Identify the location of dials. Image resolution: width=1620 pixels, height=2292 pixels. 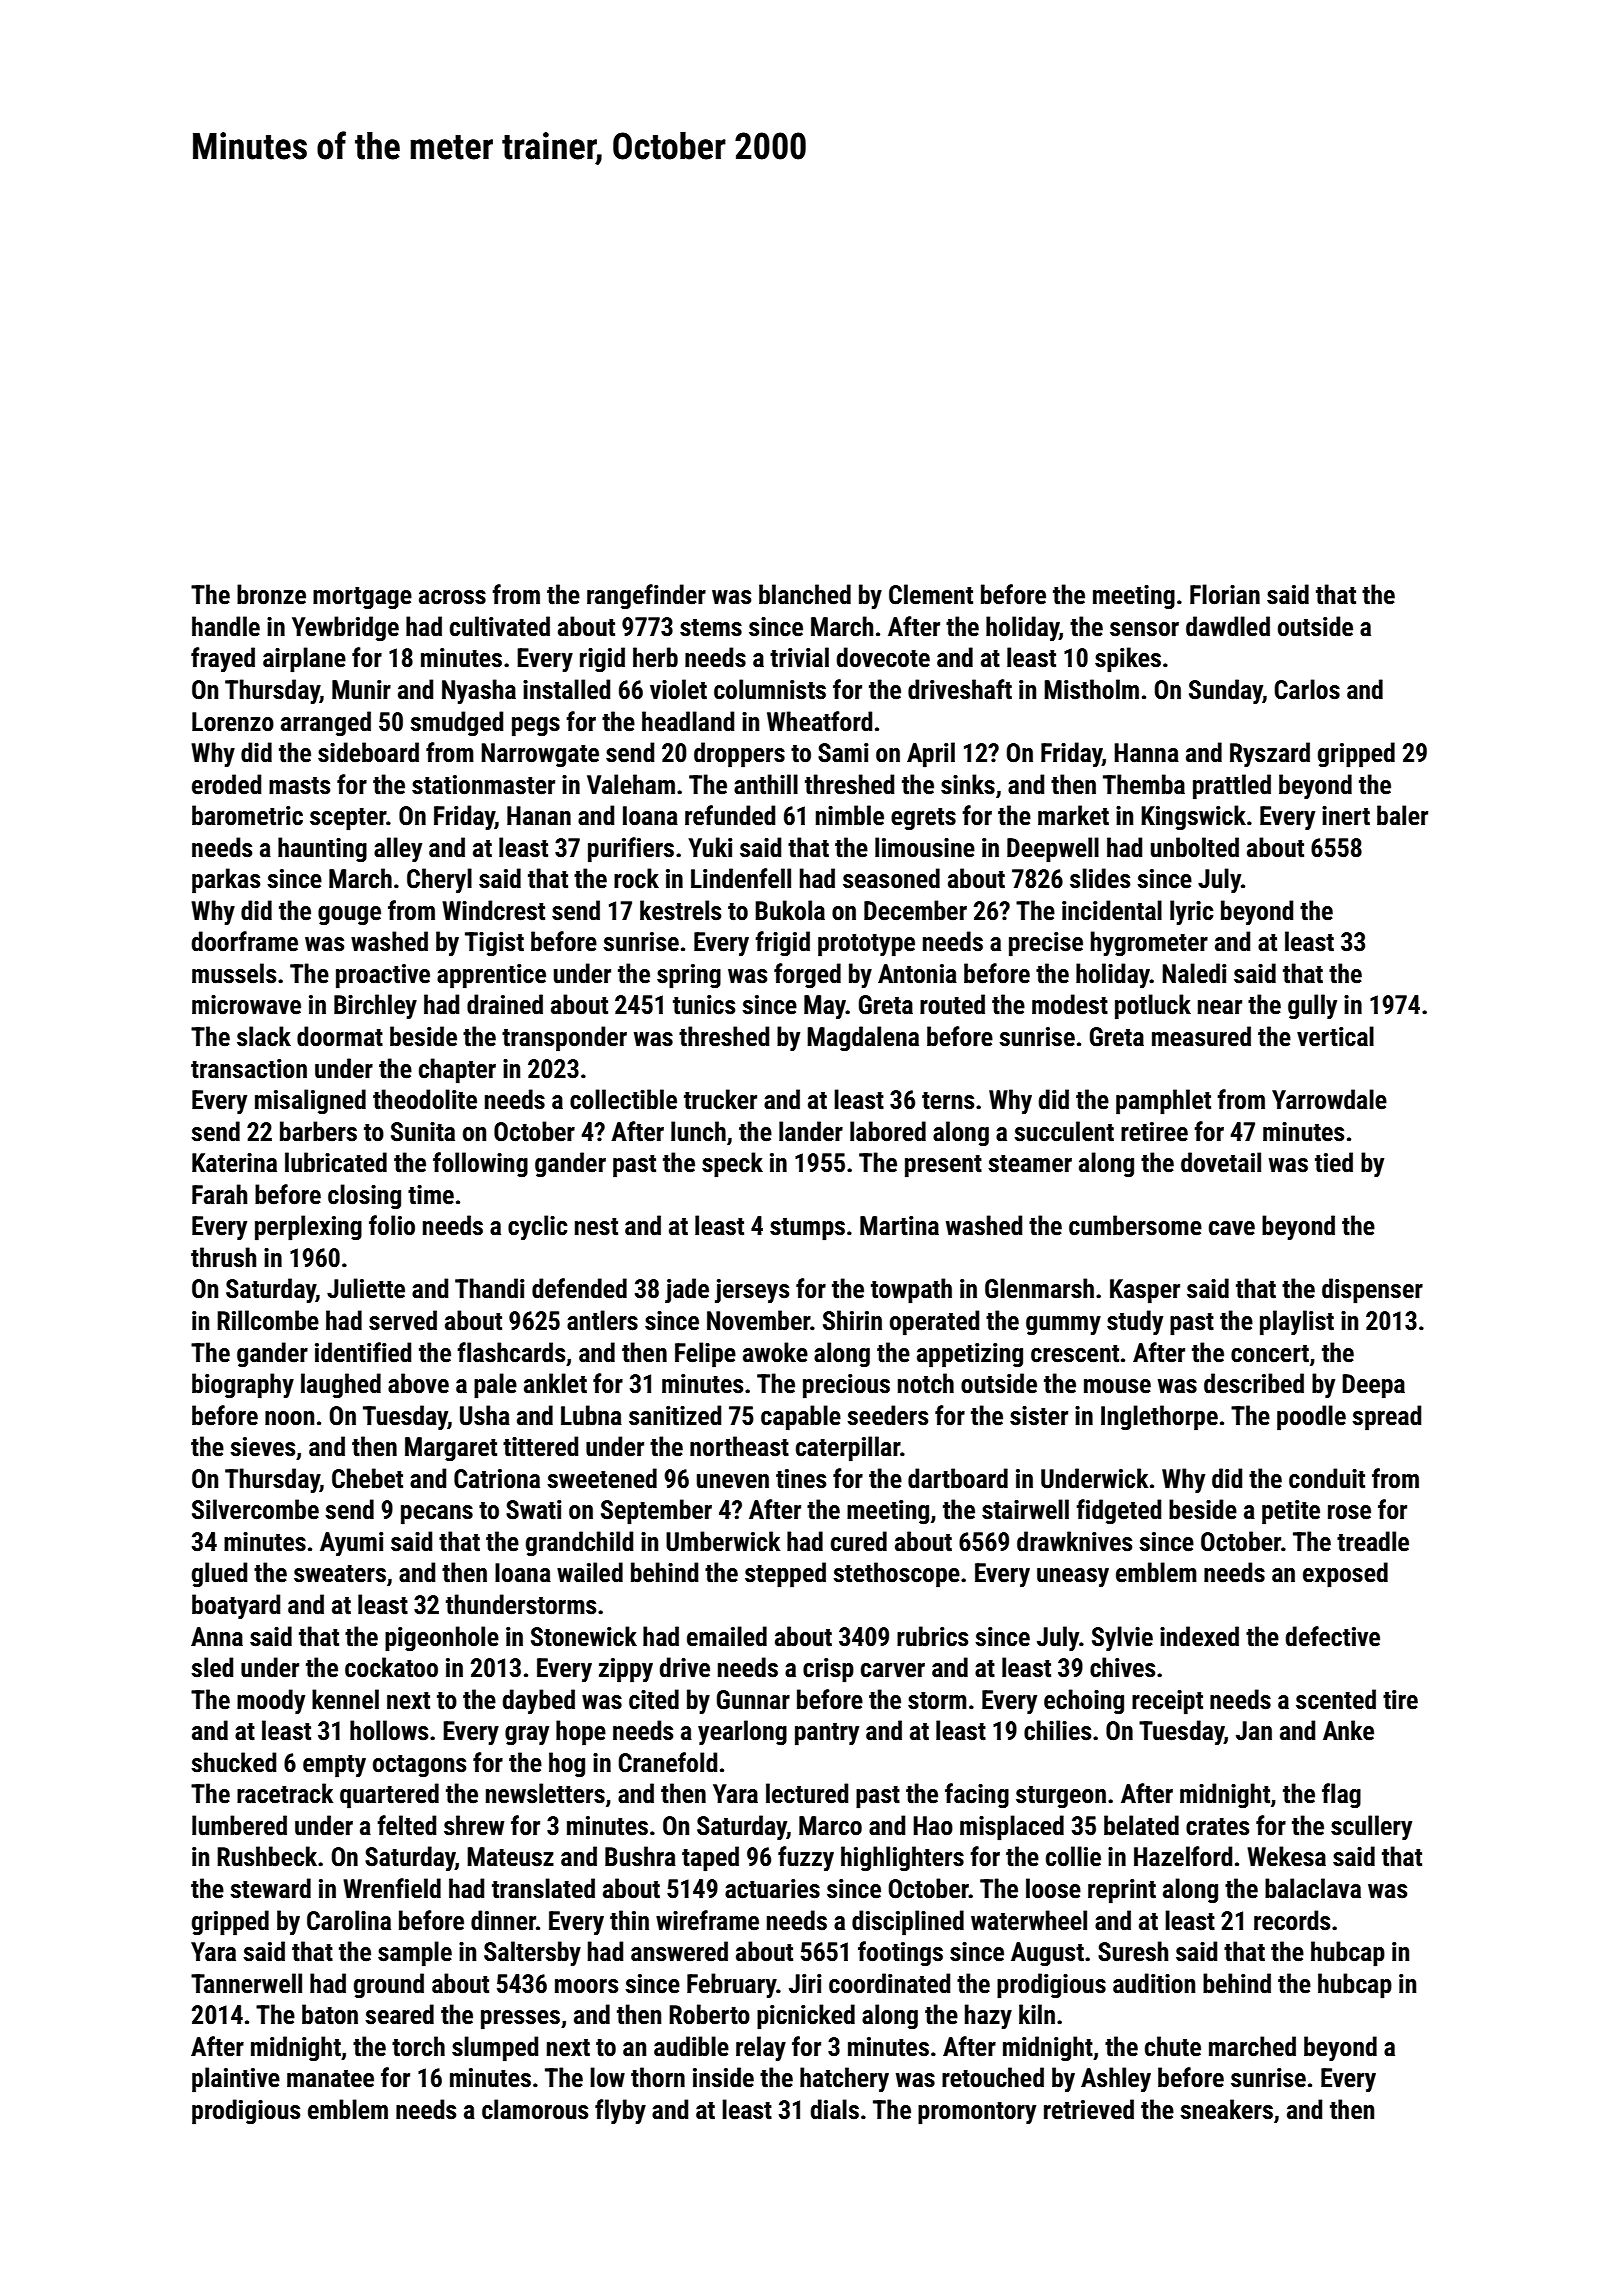
(834, 2109).
